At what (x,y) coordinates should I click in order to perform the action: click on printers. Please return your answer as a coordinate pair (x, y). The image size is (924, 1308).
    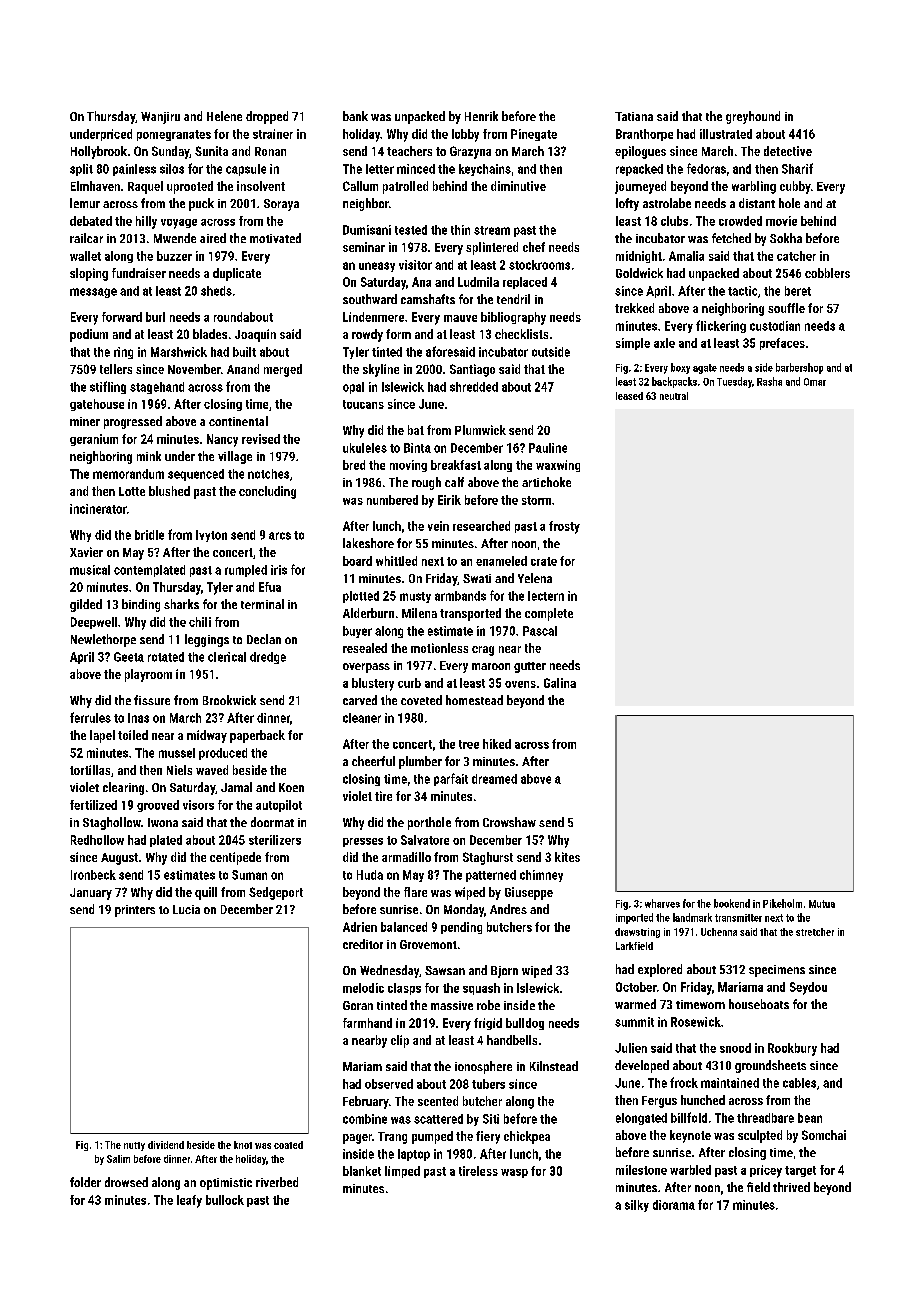
    Looking at the image, I should click on (135, 911).
